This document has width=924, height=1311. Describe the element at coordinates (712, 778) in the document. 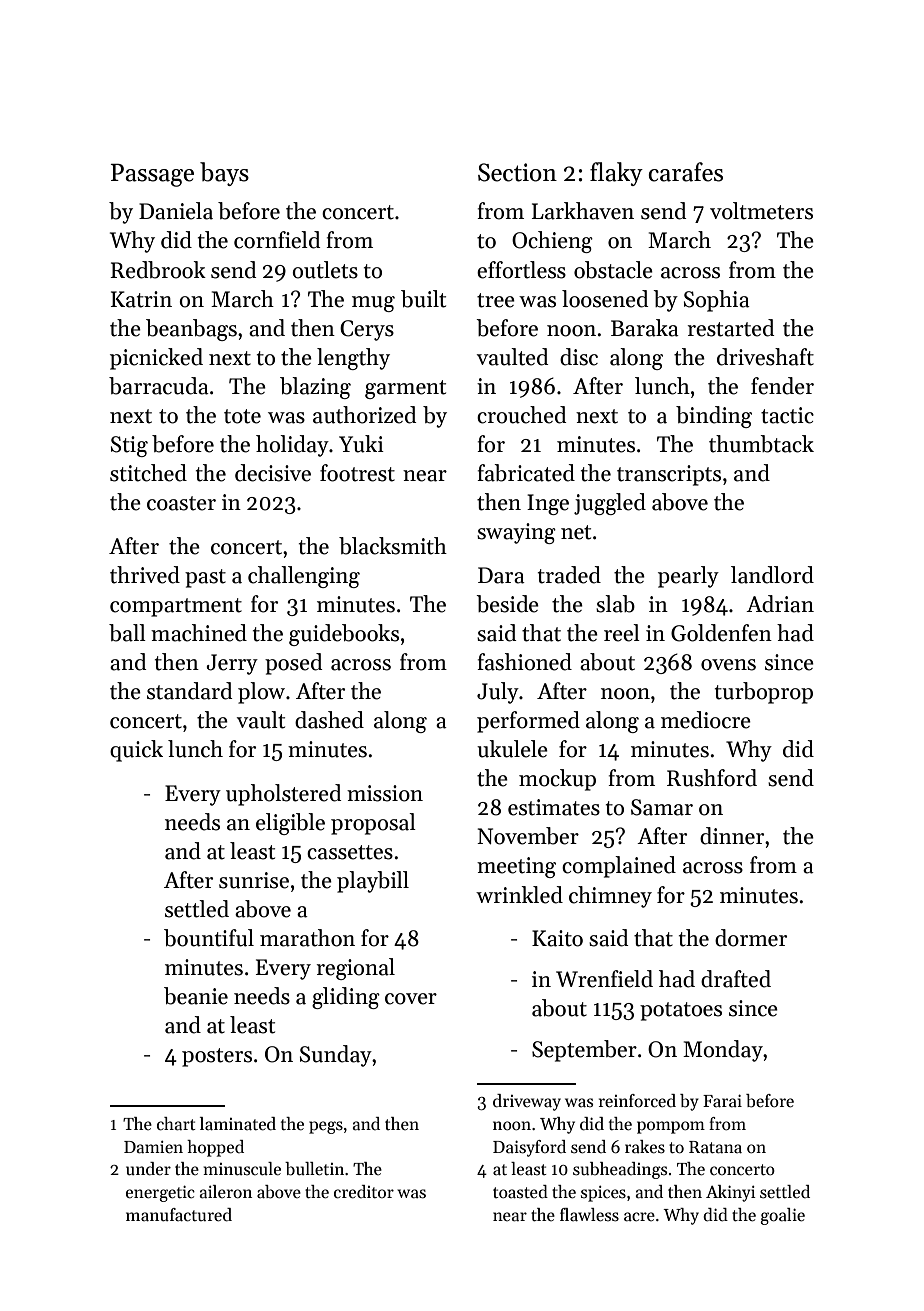

I see `Rushford` at that location.
